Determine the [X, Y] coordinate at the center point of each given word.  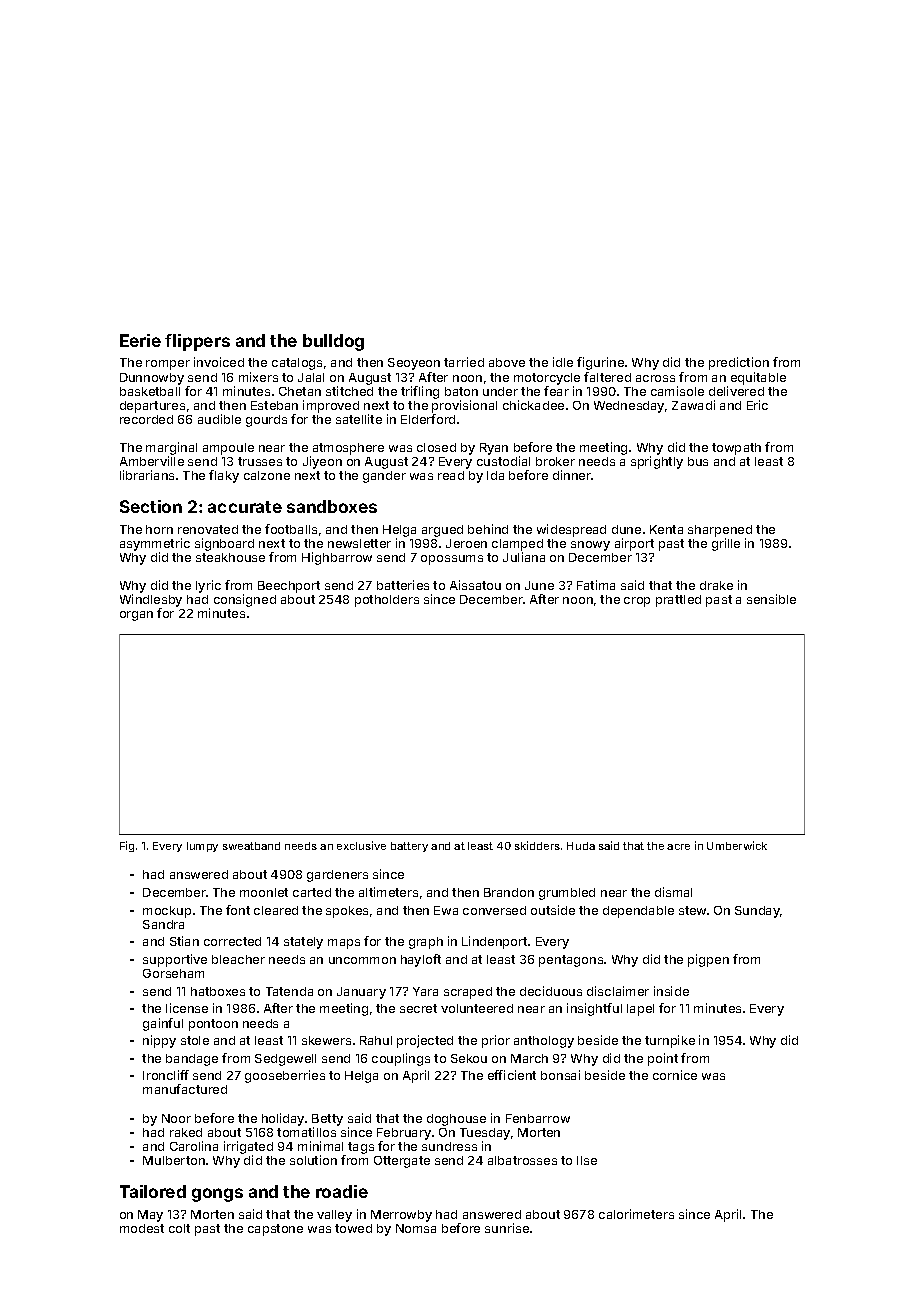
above [507, 362]
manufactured [185, 1089]
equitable [758, 378]
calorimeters [636, 1214]
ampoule [228, 449]
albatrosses [522, 1160]
